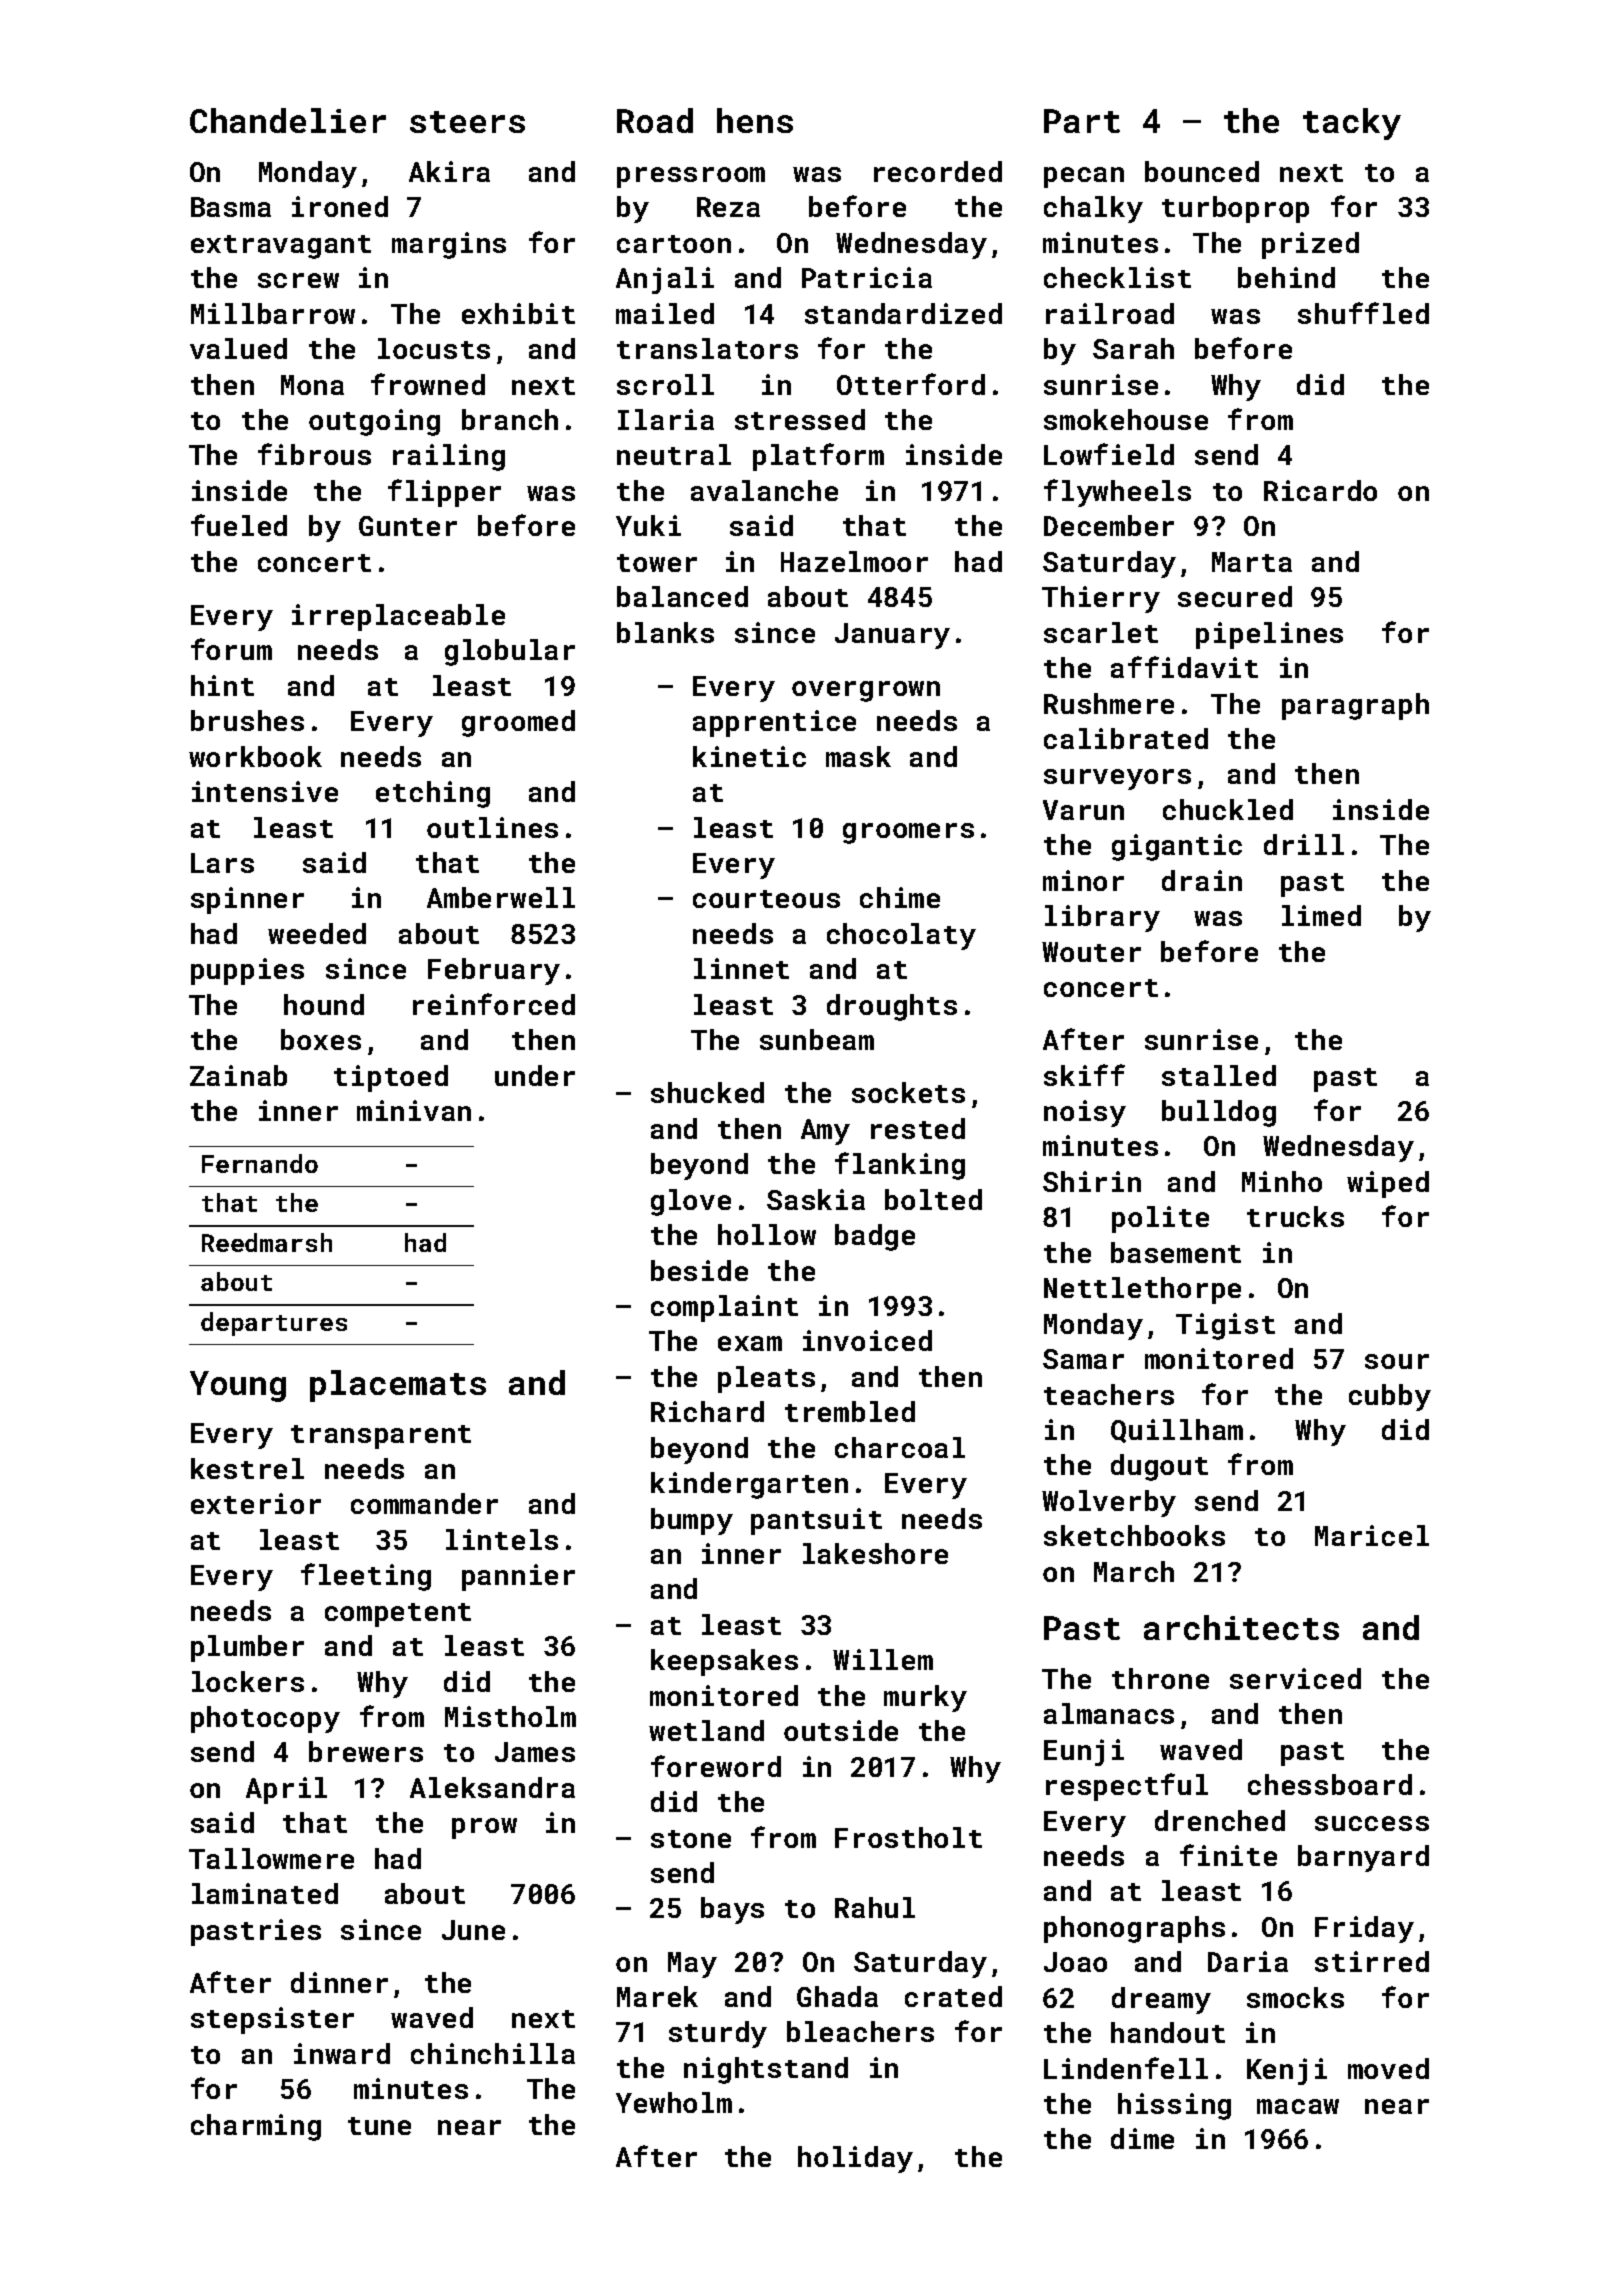 The image size is (1620, 2292). What do you see at coordinates (222, 863) in the page?
I see `Lars` at bounding box center [222, 863].
